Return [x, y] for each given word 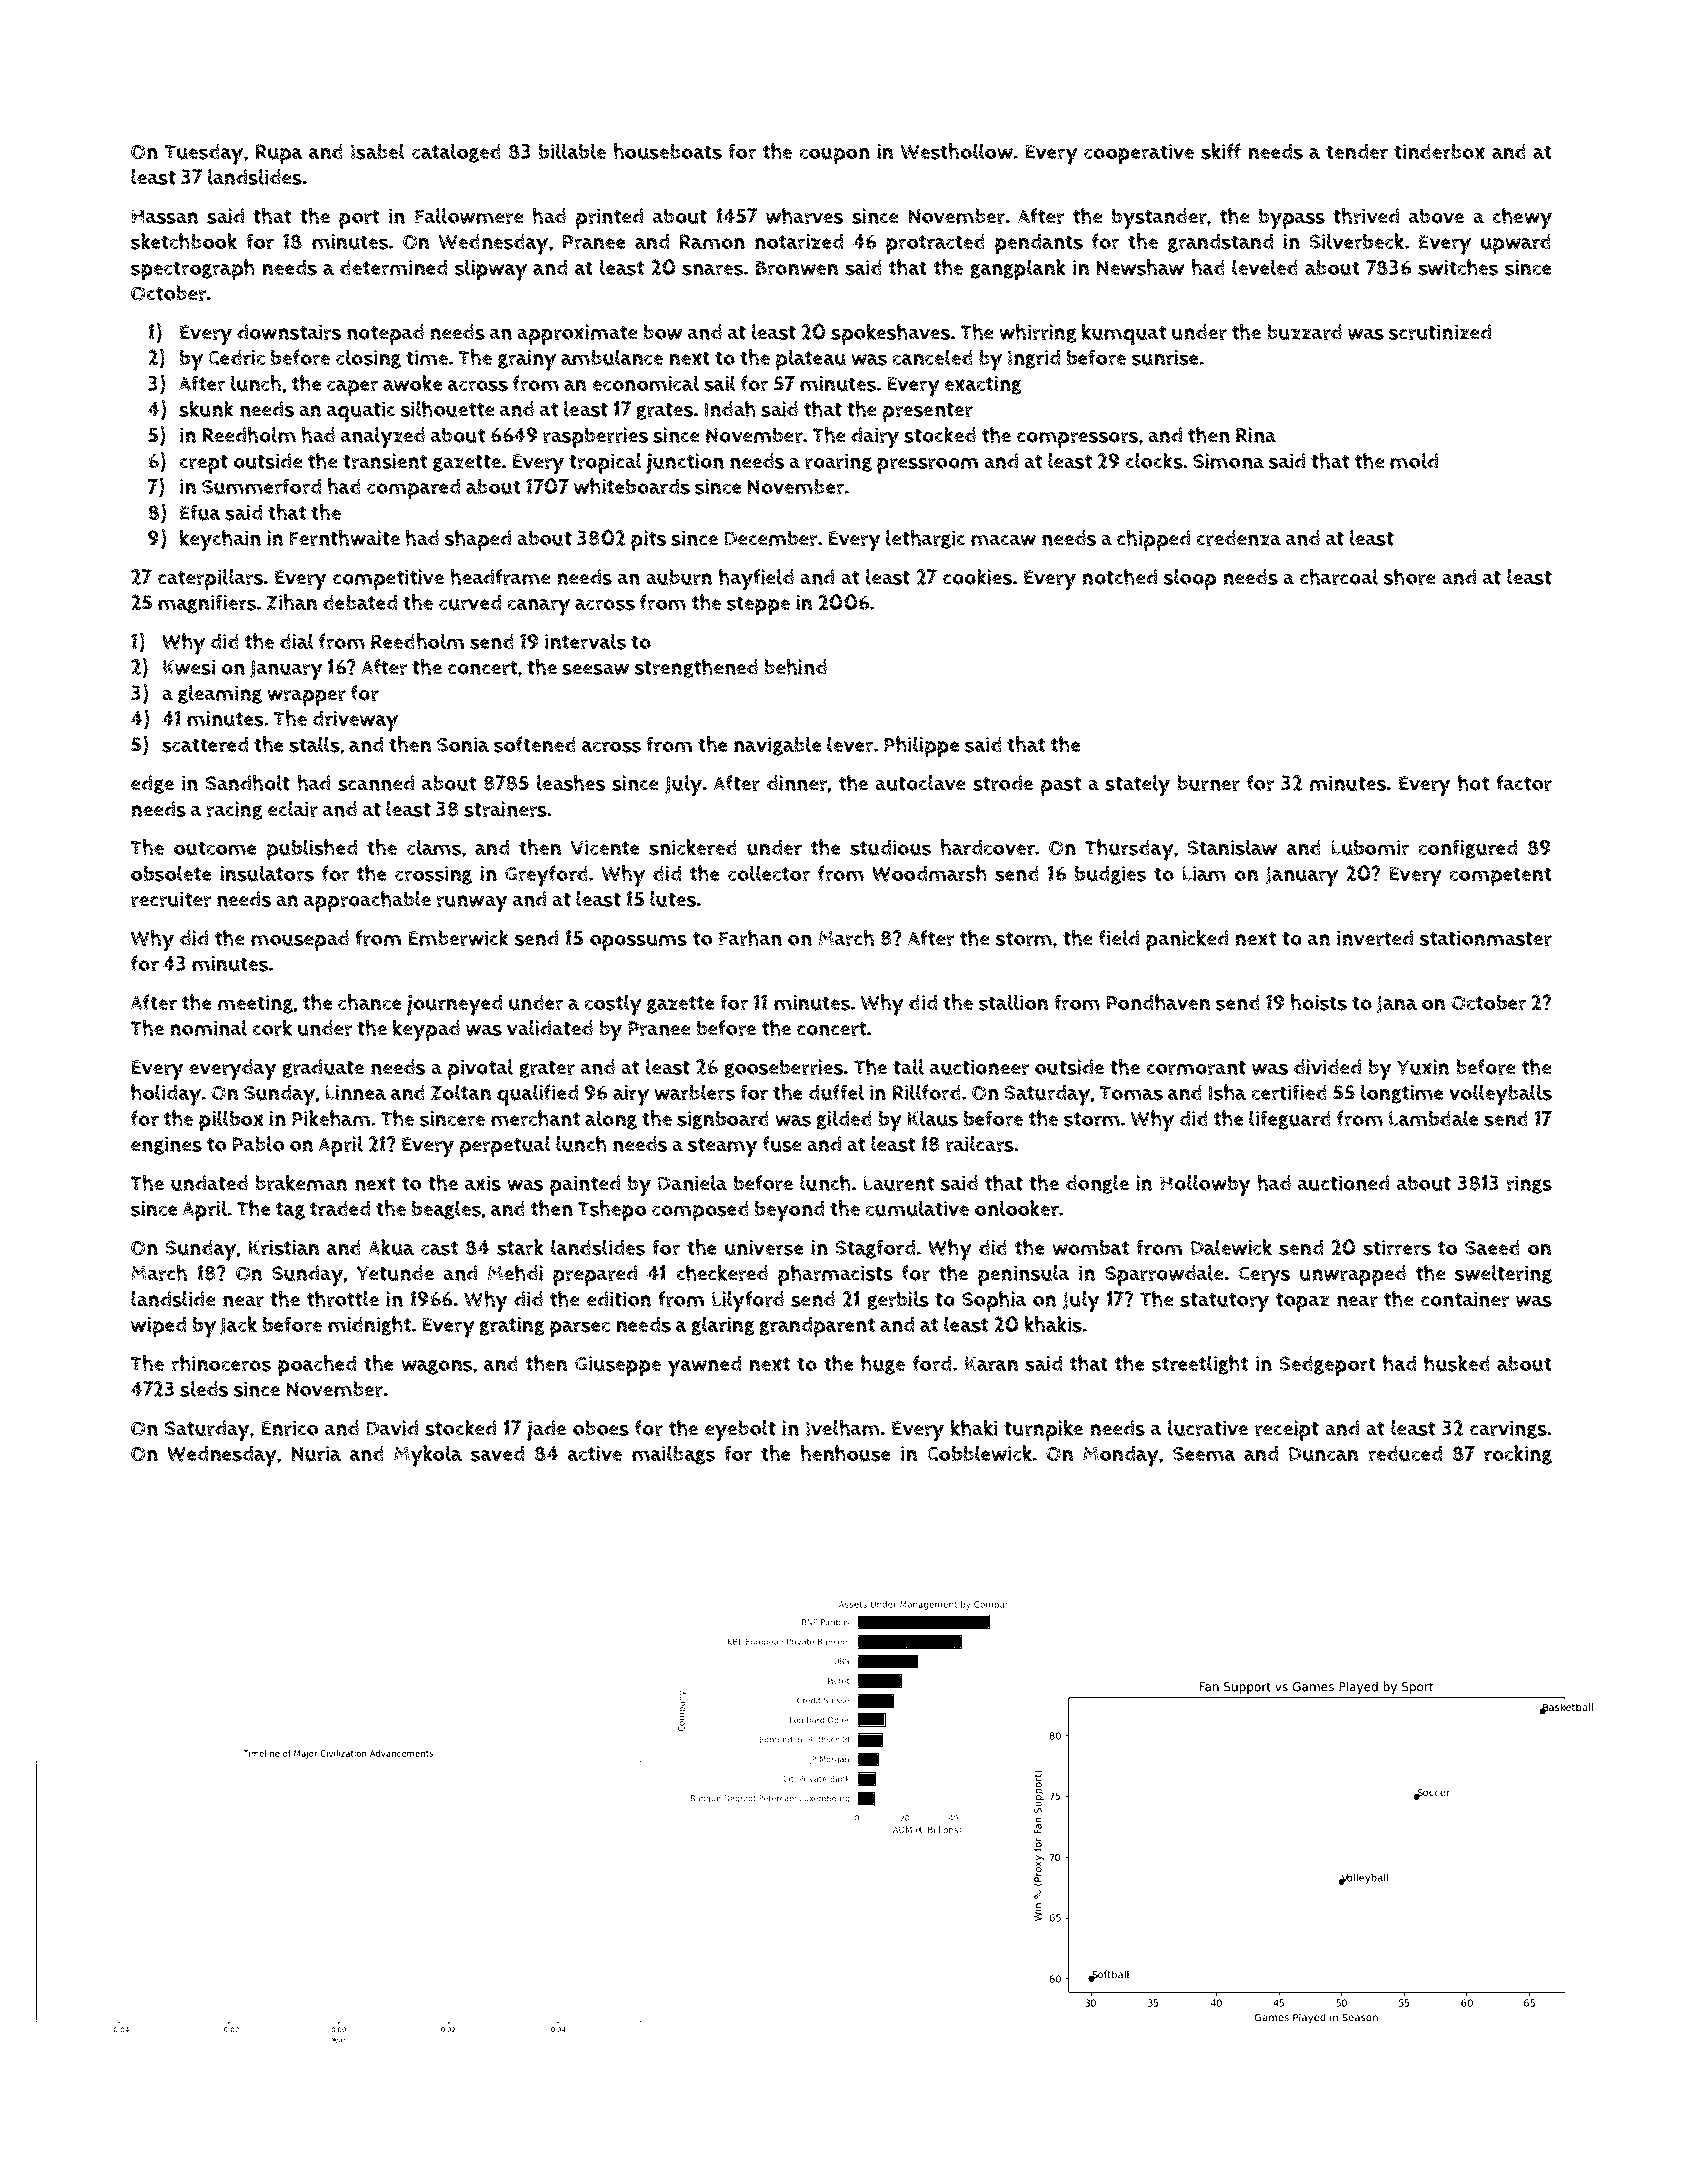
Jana [1397, 1004]
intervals [585, 641]
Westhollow [957, 151]
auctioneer [979, 1067]
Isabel [378, 151]
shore [1410, 576]
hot [1473, 782]
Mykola [428, 1456]
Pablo [258, 1144]
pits [648, 540]
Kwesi [189, 667]
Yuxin [1423, 1067]
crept [203, 464]
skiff [1221, 151]
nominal [209, 1028]
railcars [980, 1144]
